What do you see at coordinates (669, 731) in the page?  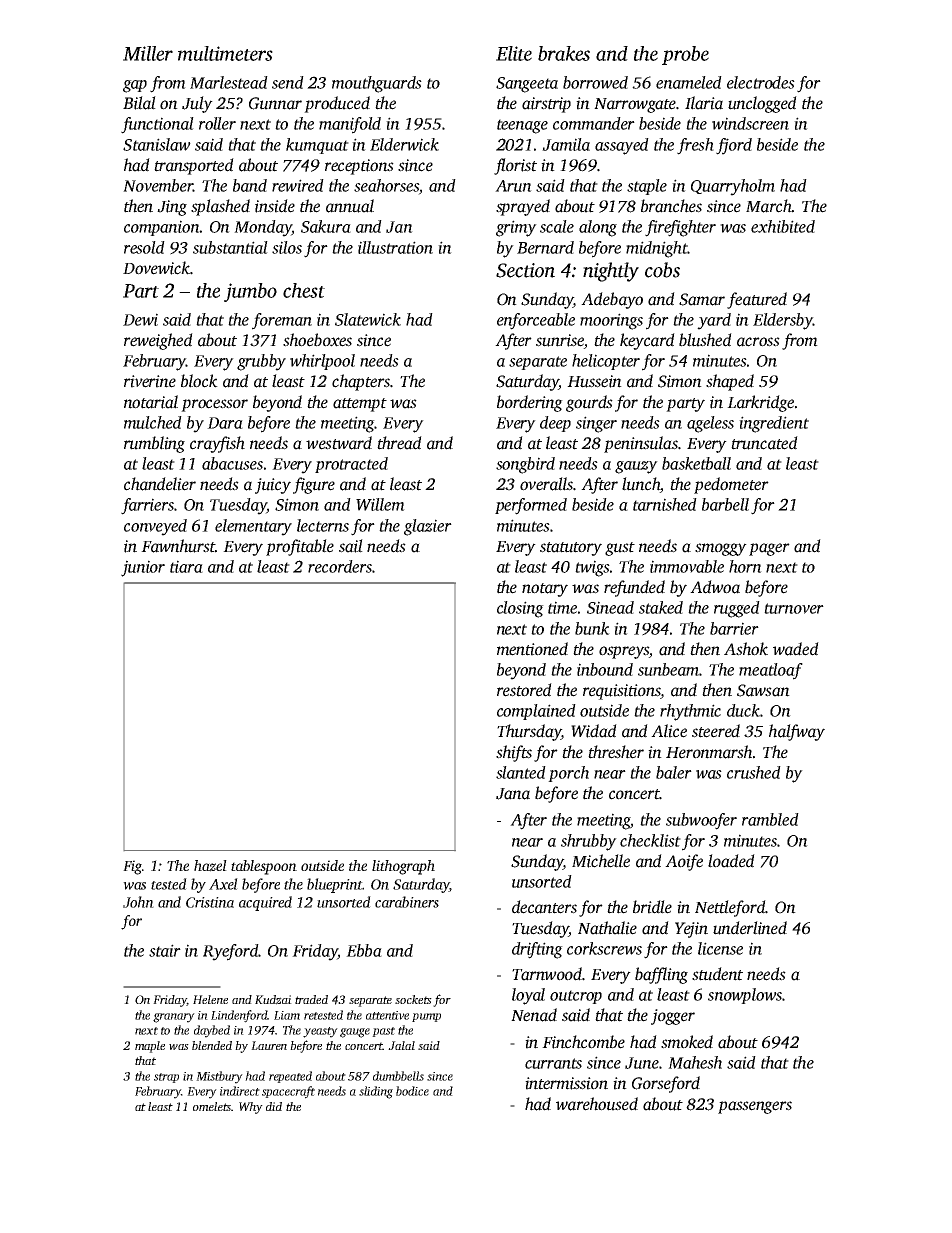 I see `Alice` at bounding box center [669, 731].
